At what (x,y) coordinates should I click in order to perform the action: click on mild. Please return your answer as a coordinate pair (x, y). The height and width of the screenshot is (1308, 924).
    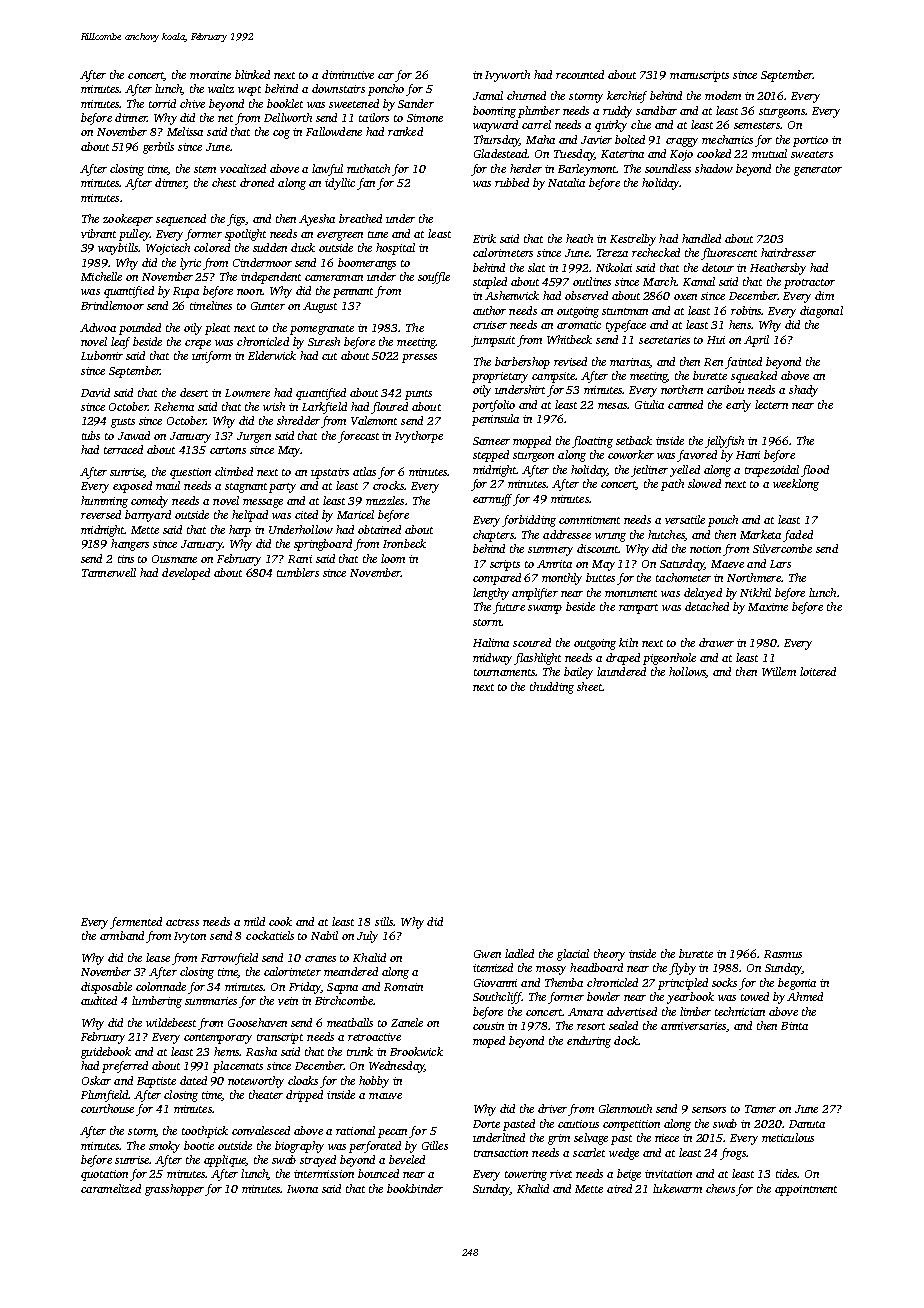
    Looking at the image, I should click on (254, 921).
